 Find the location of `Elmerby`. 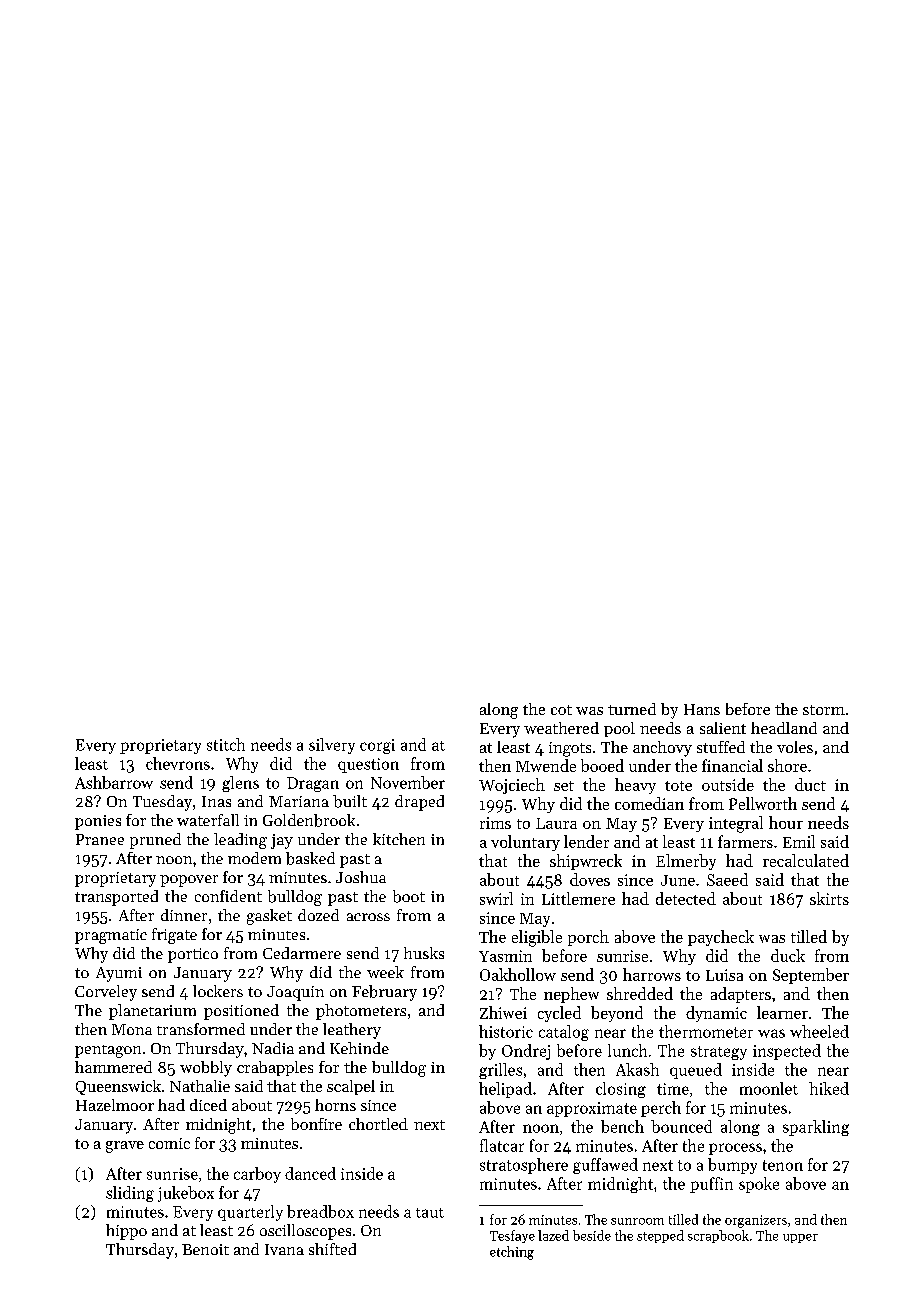

Elmerby is located at coordinates (686, 862).
